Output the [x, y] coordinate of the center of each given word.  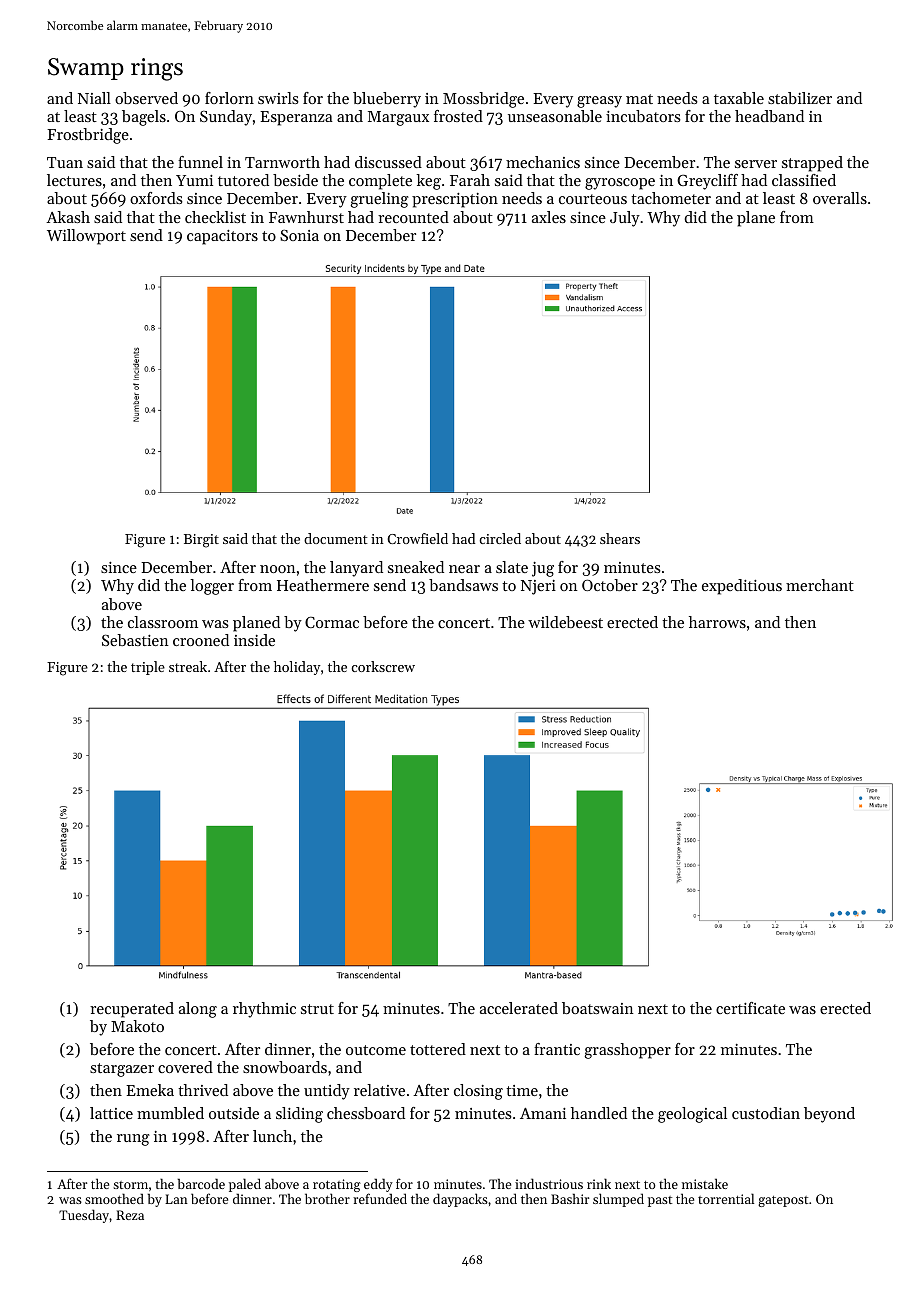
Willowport [86, 237]
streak [188, 666]
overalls [840, 198]
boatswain [598, 1008]
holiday [297, 668]
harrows [717, 622]
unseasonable [555, 116]
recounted [413, 217]
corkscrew [383, 666]
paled [245, 1185]
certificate [750, 1008]
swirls [278, 98]
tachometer [671, 198]
